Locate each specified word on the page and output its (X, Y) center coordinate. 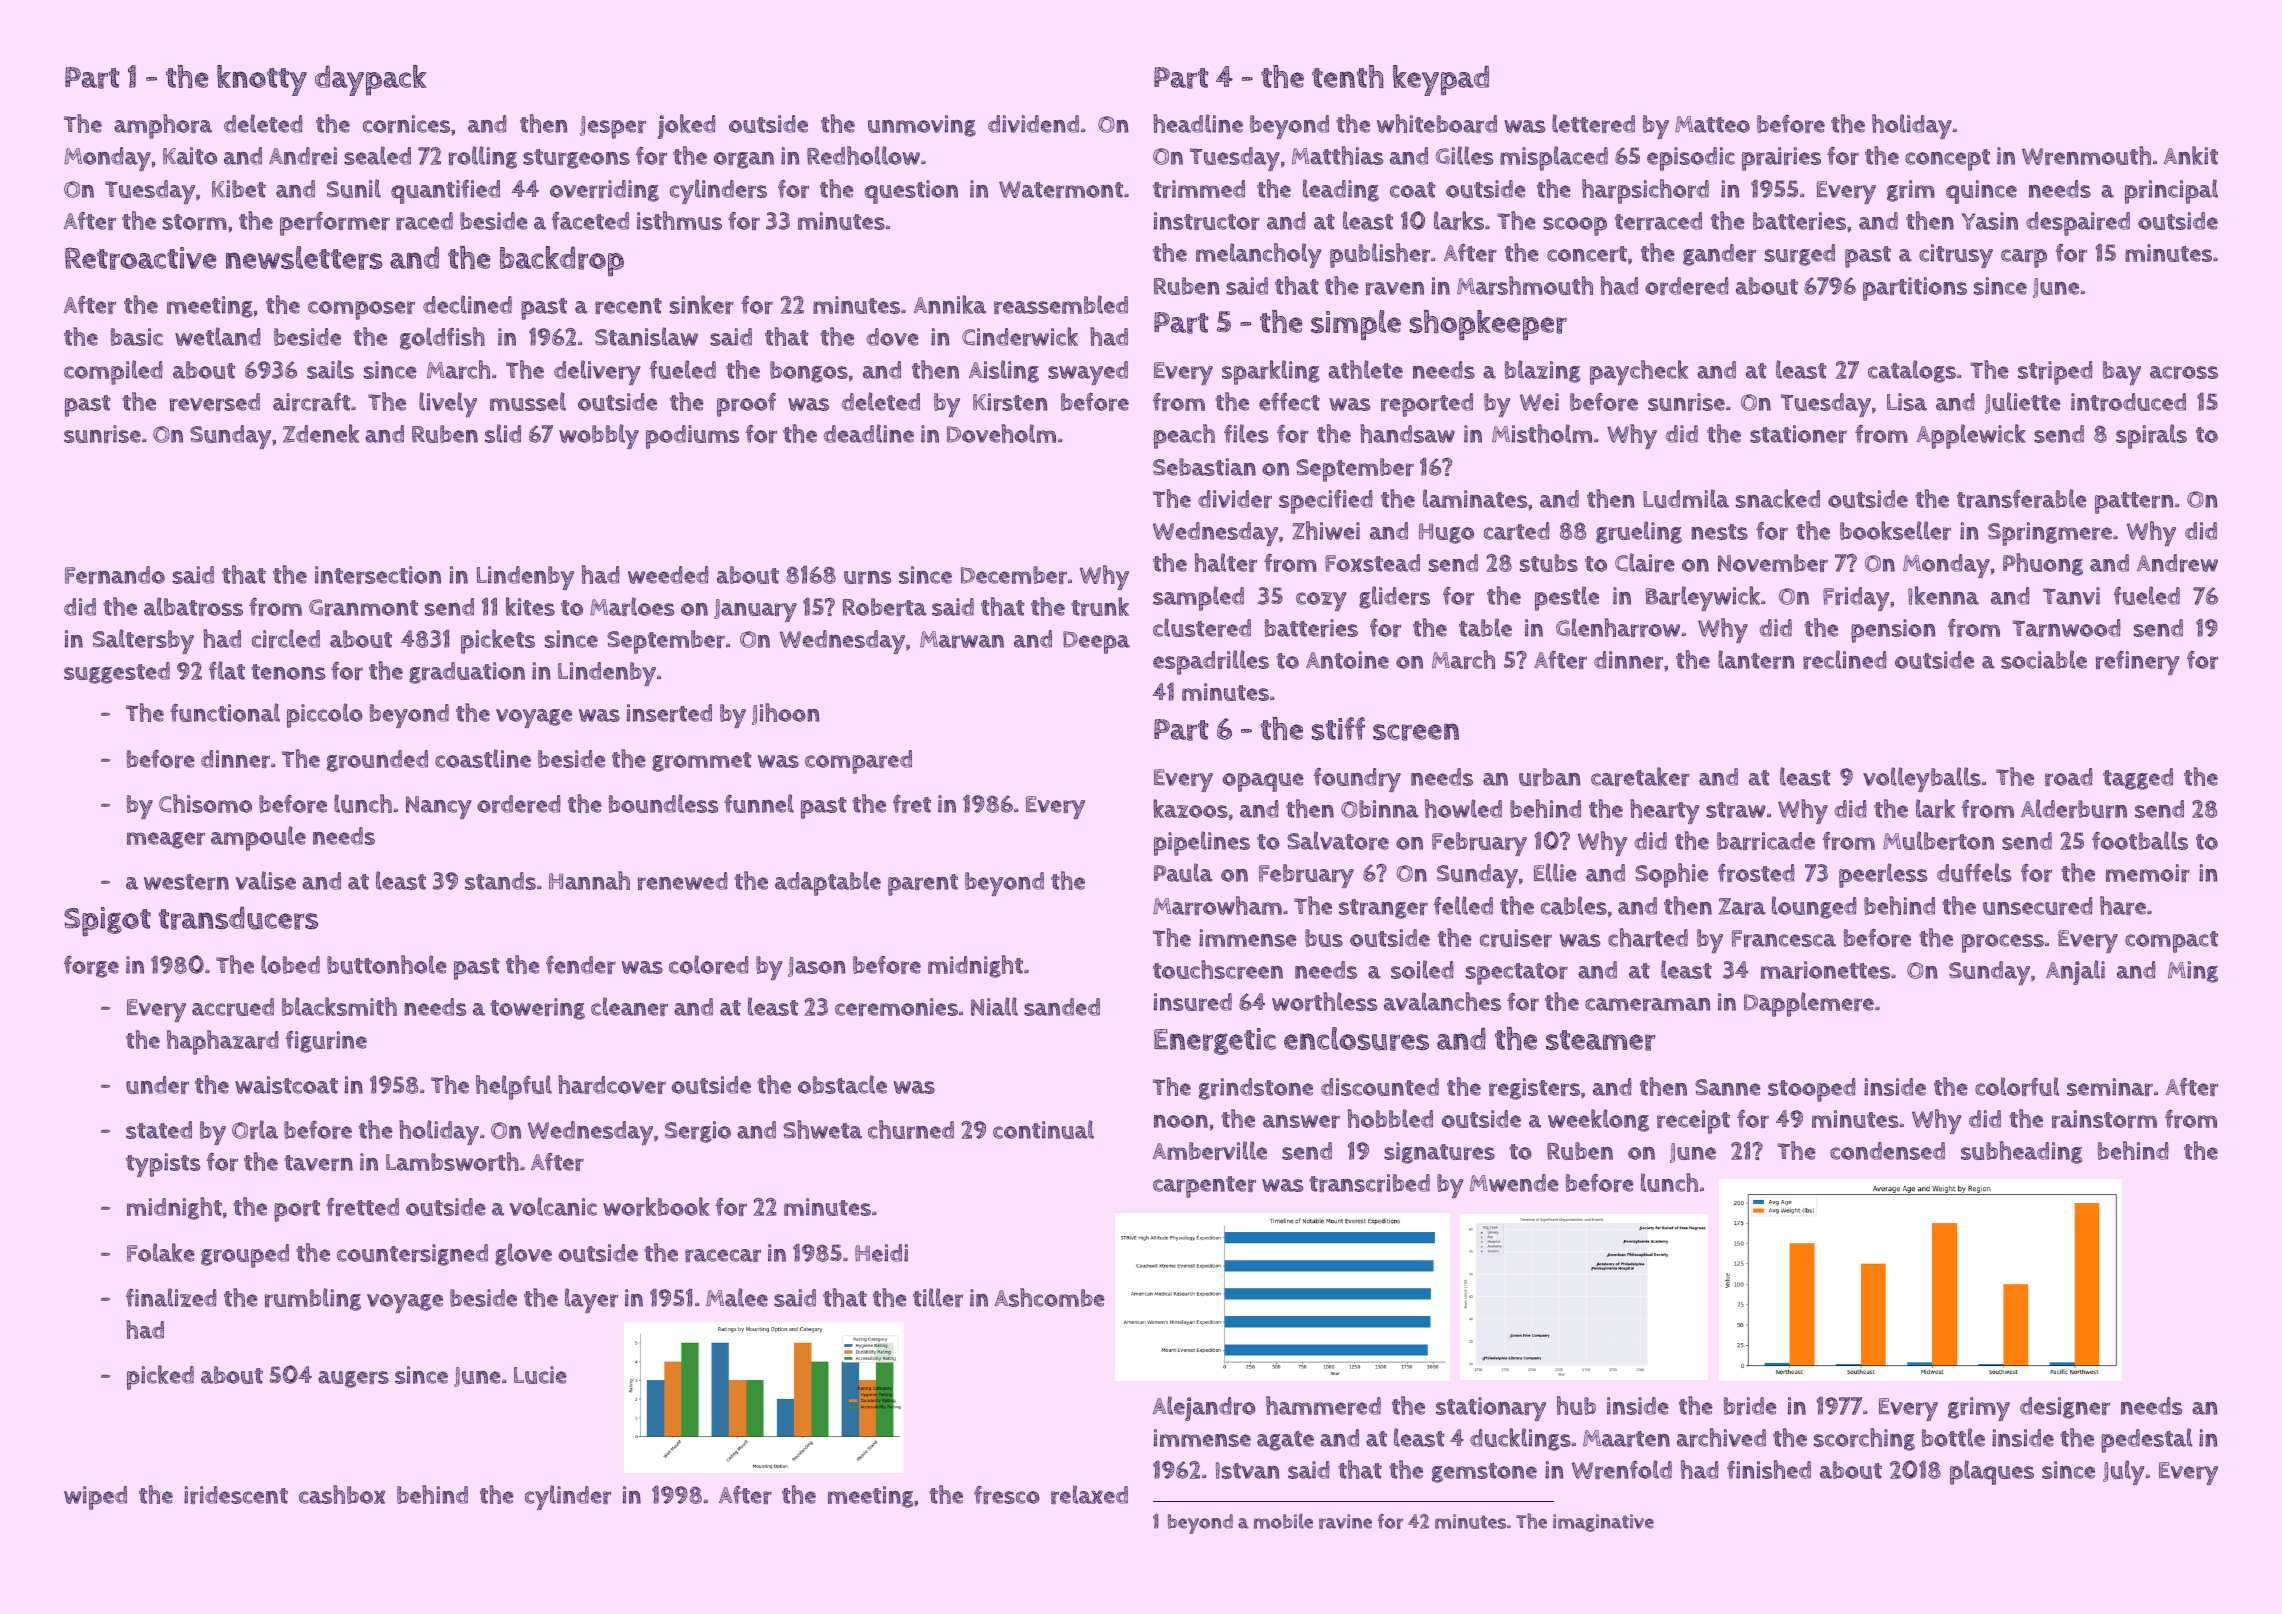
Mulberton (1938, 840)
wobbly (599, 436)
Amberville (1210, 1150)
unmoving (922, 126)
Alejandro (1204, 1408)
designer (2065, 1408)
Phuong (2043, 564)
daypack (371, 80)
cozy (1321, 601)
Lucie (540, 1375)
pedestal (2146, 1440)
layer (591, 1300)
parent (923, 885)
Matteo (1712, 124)
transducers (238, 918)
